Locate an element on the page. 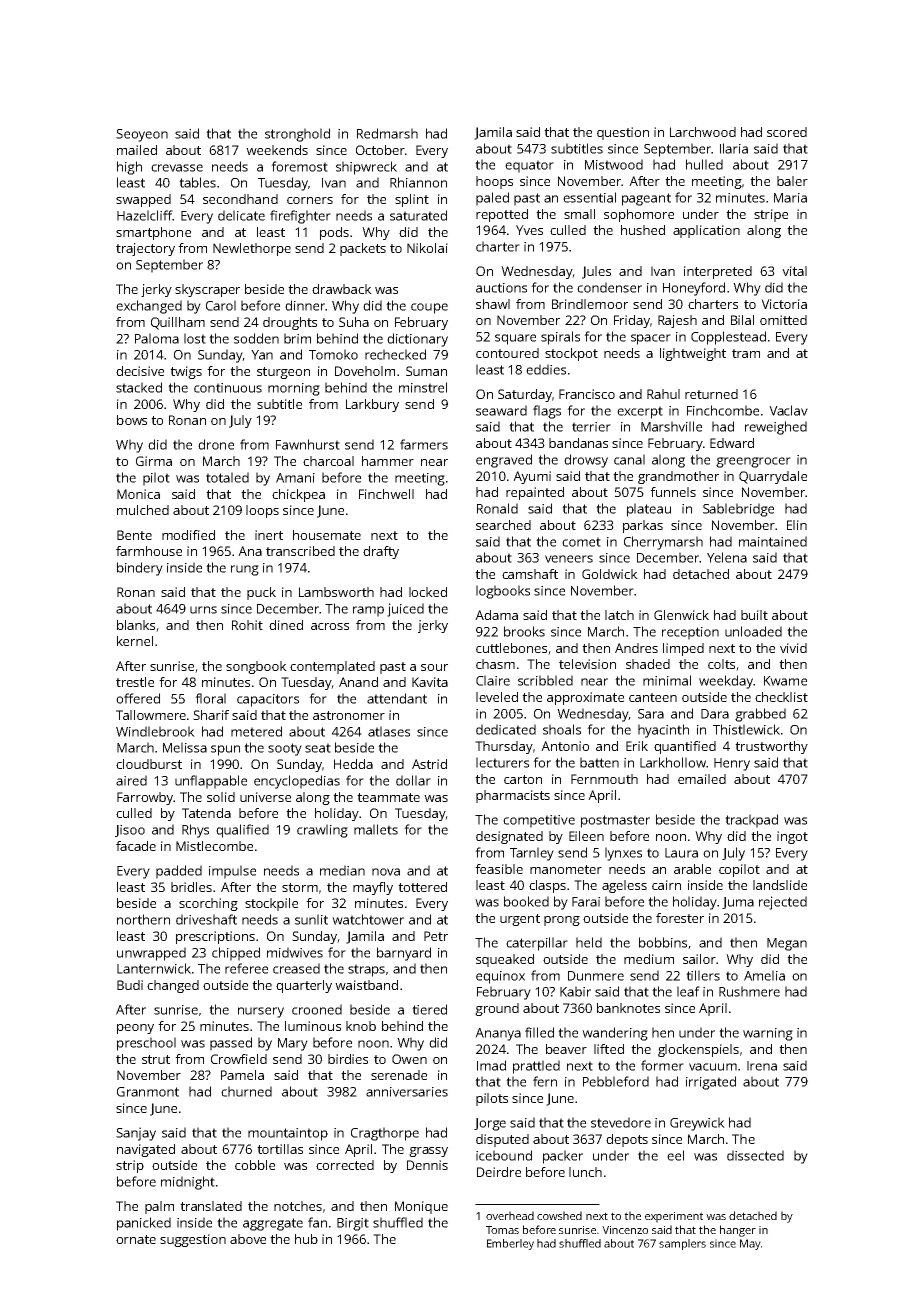 This image has height=1308, width=924. weekends is located at coordinates (277, 150).
